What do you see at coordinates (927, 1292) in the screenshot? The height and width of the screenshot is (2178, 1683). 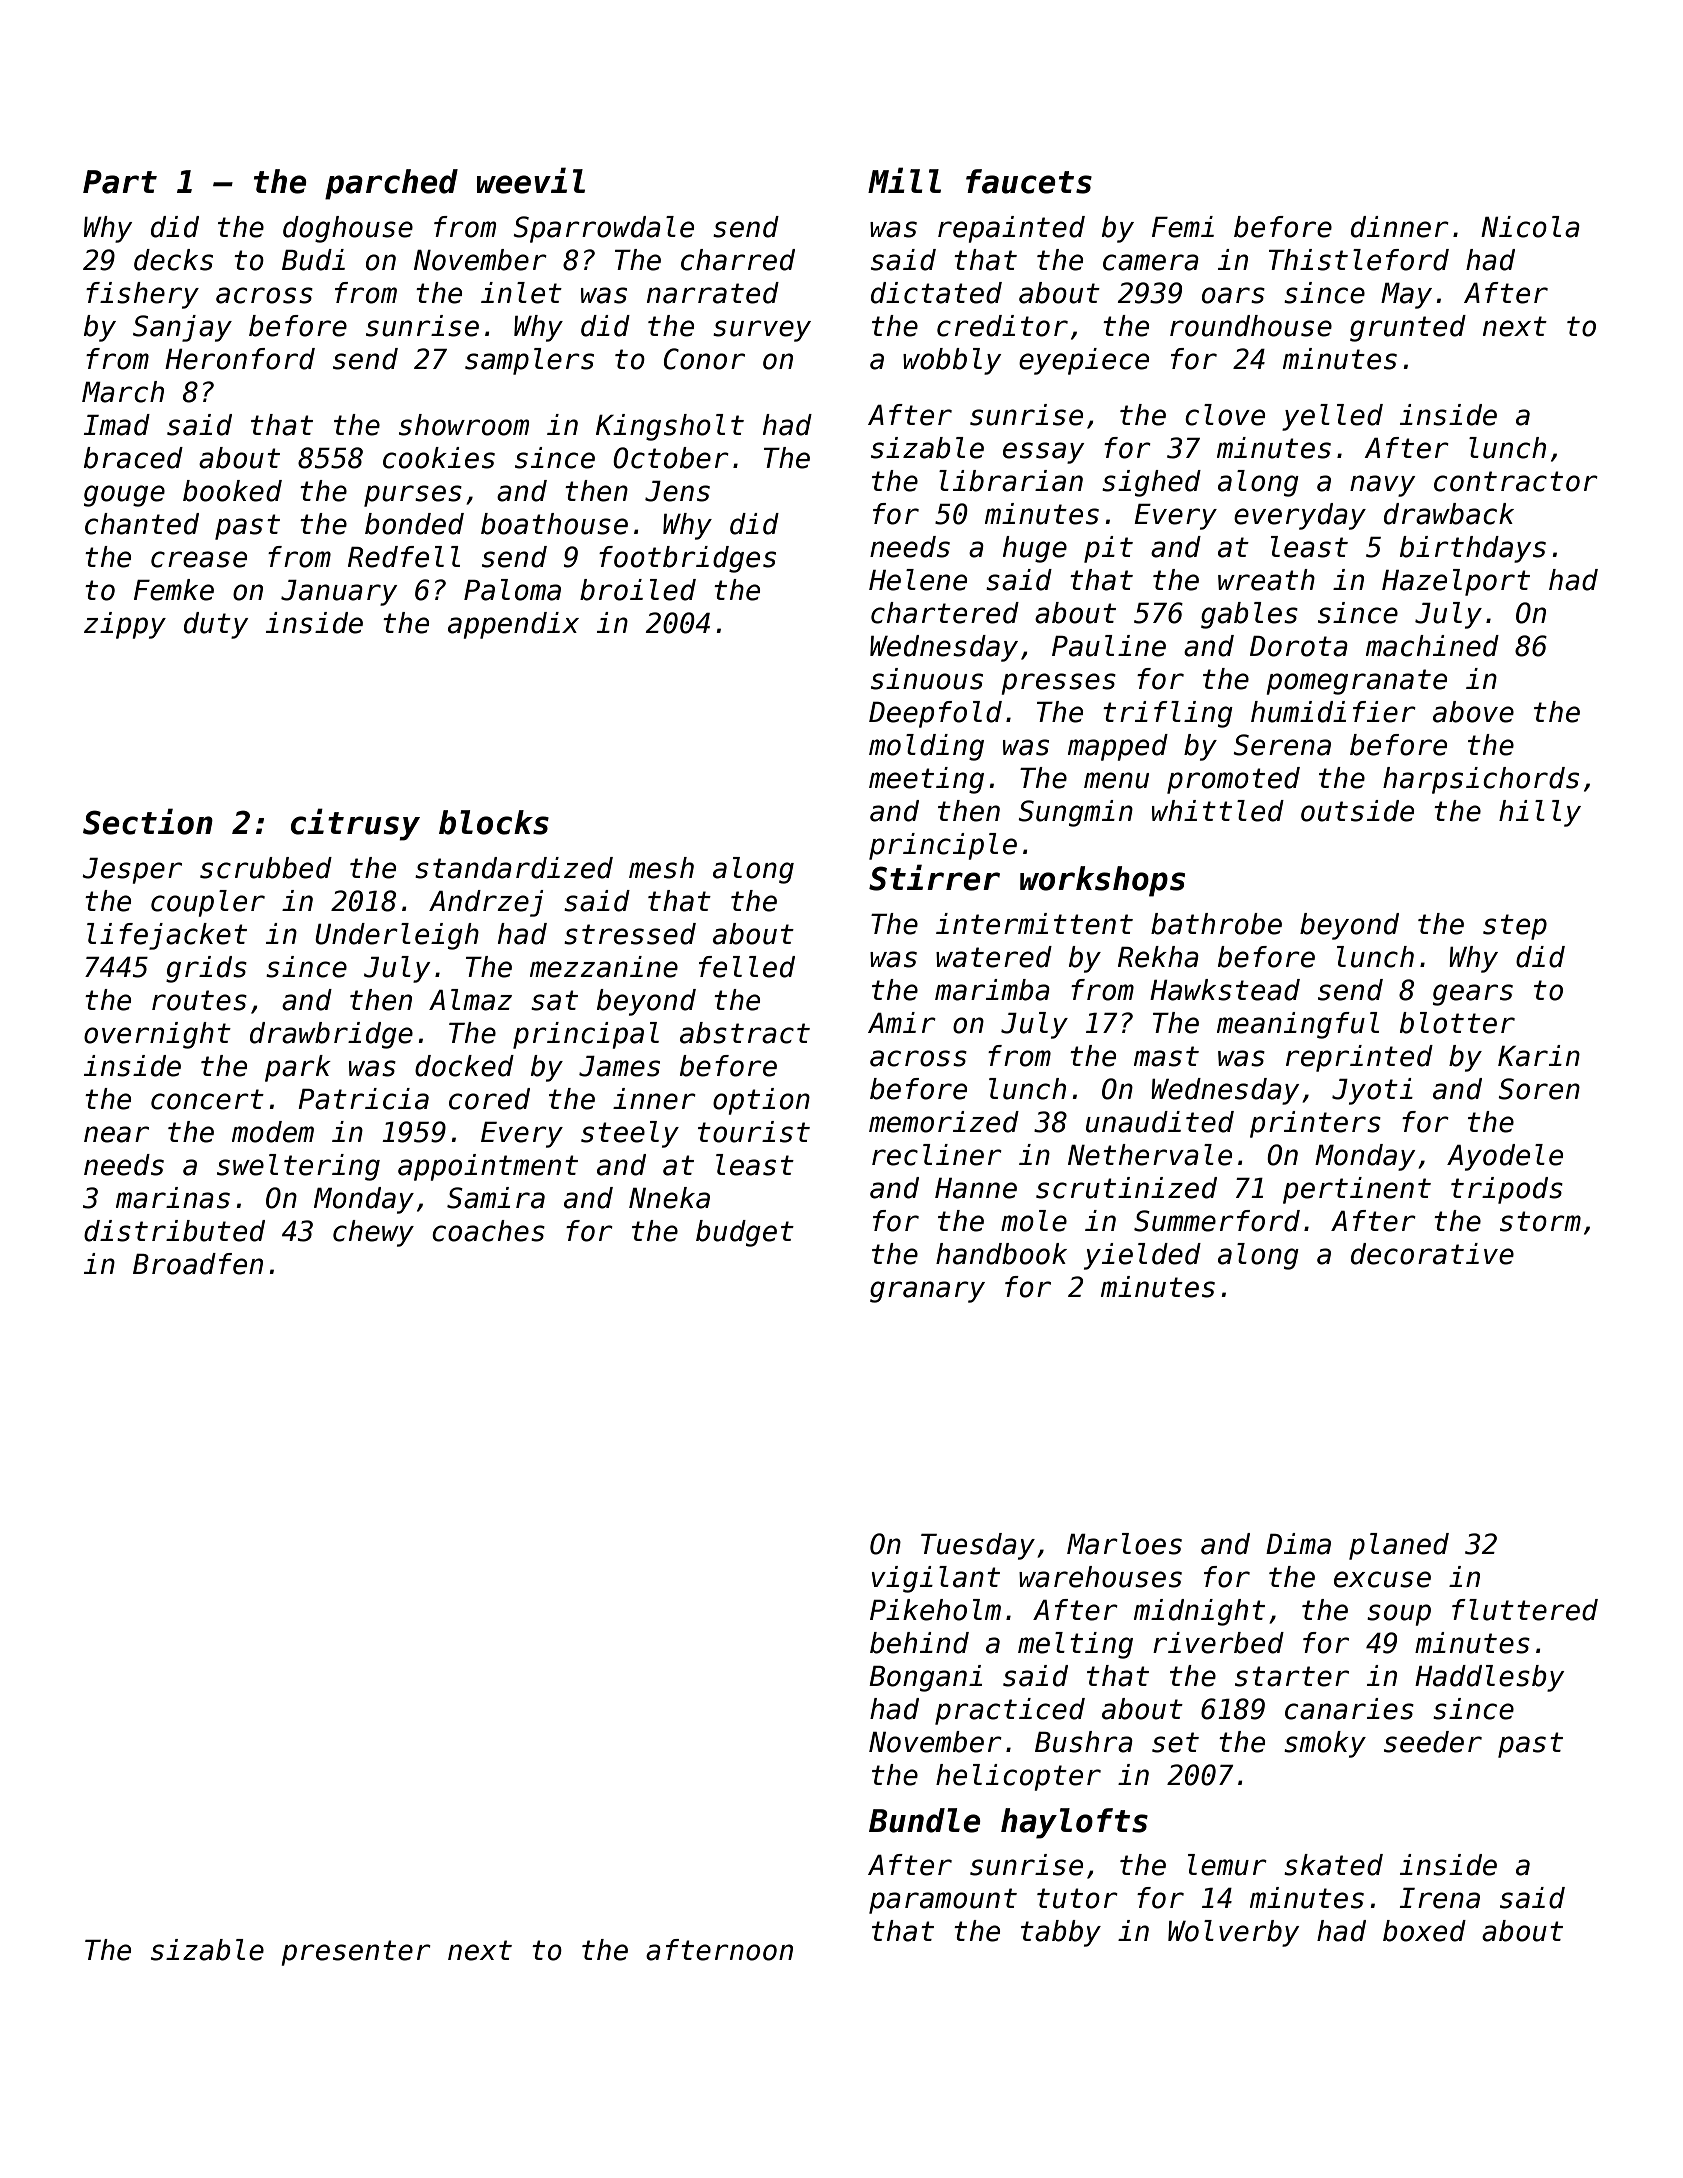 I see `granary` at bounding box center [927, 1292].
